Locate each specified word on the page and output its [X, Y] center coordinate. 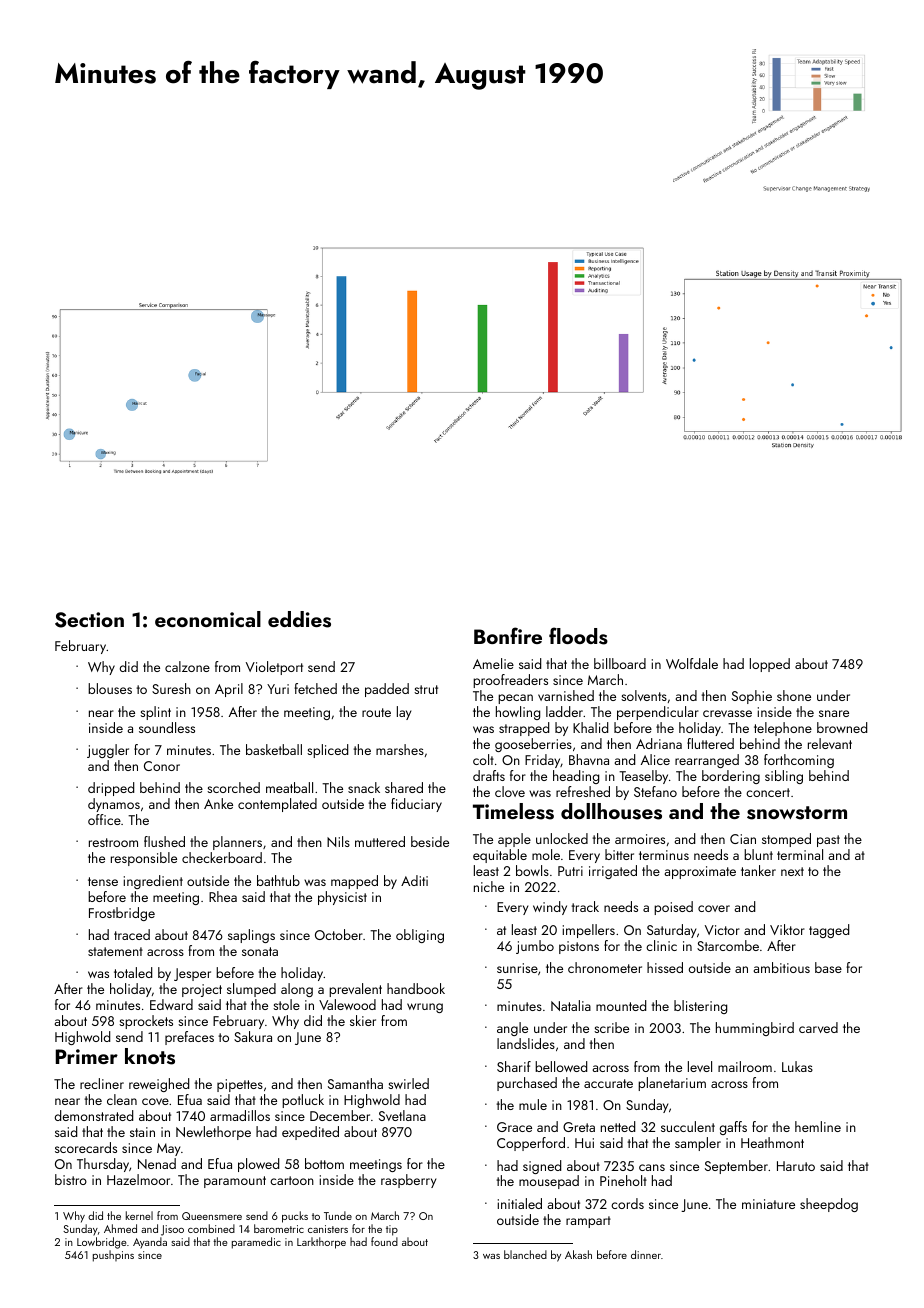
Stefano [655, 791]
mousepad [549, 1182]
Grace [514, 1127]
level [700, 1066]
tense [103, 881]
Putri [570, 871]
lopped [770, 665]
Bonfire [508, 635]
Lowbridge [101, 1243]
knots [150, 1056]
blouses [110, 688]
